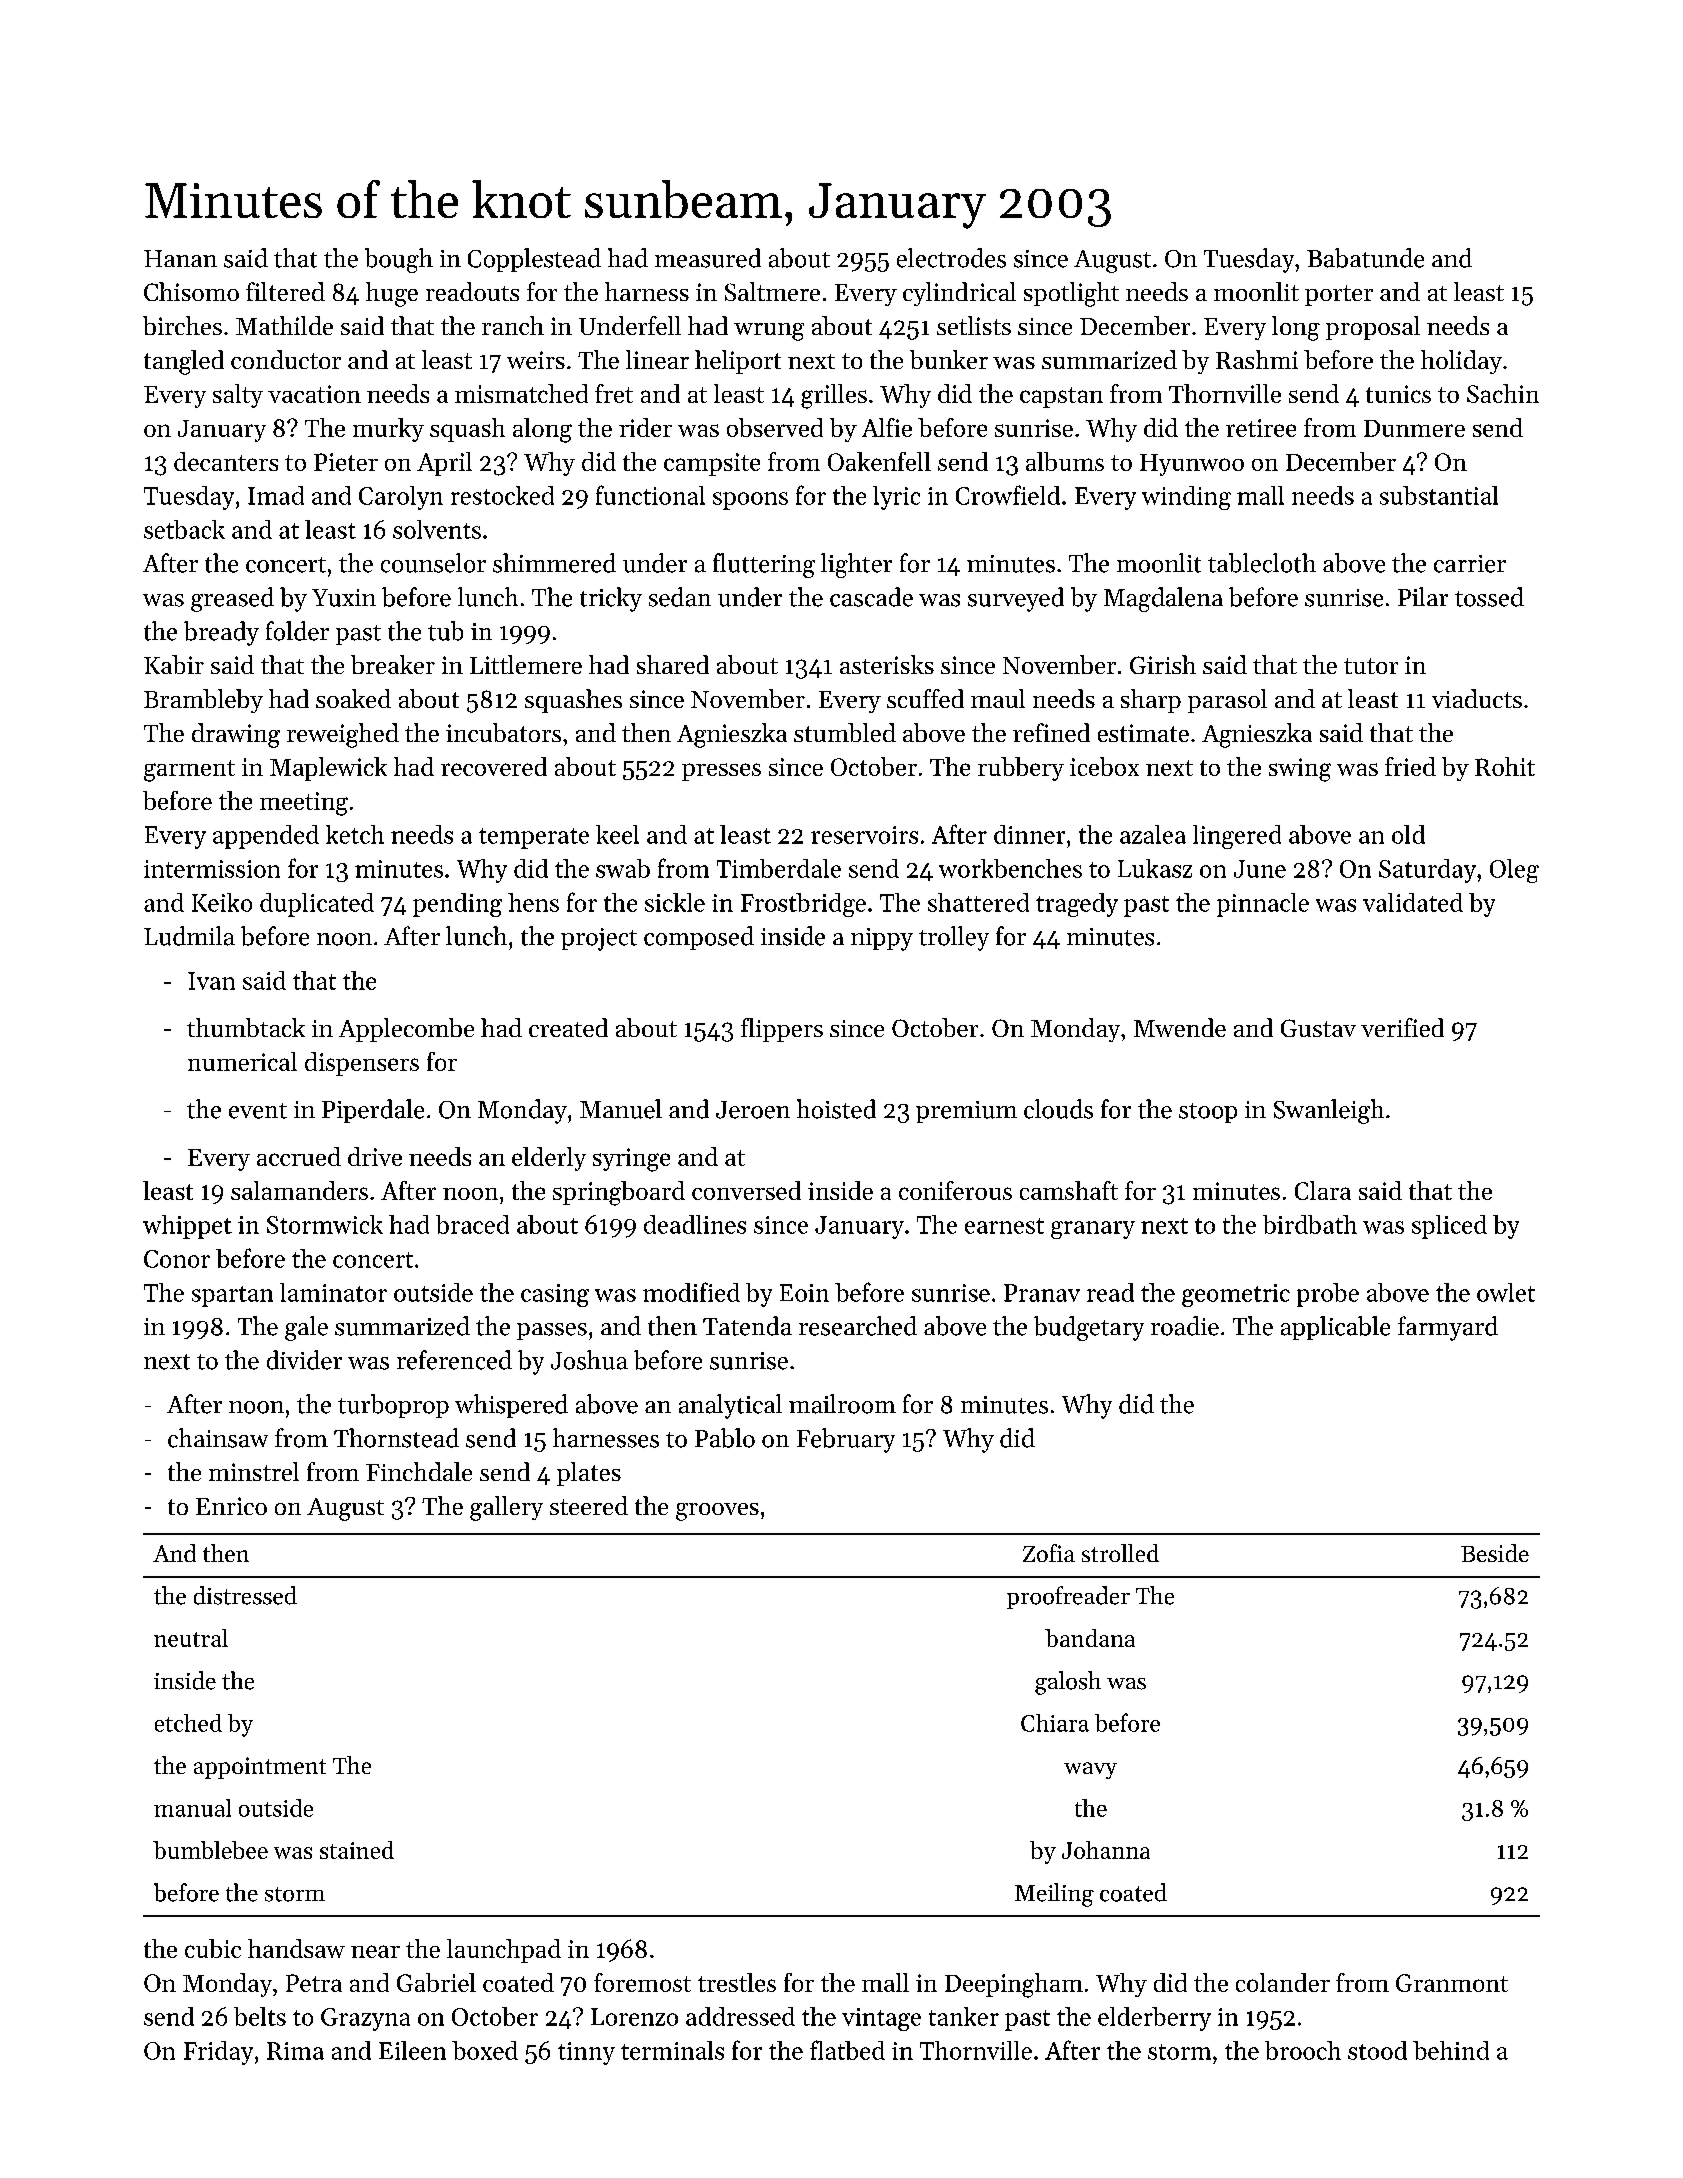 This screenshot has height=2178, width=1683. What do you see at coordinates (299, 1156) in the screenshot?
I see `accrued` at bounding box center [299, 1156].
